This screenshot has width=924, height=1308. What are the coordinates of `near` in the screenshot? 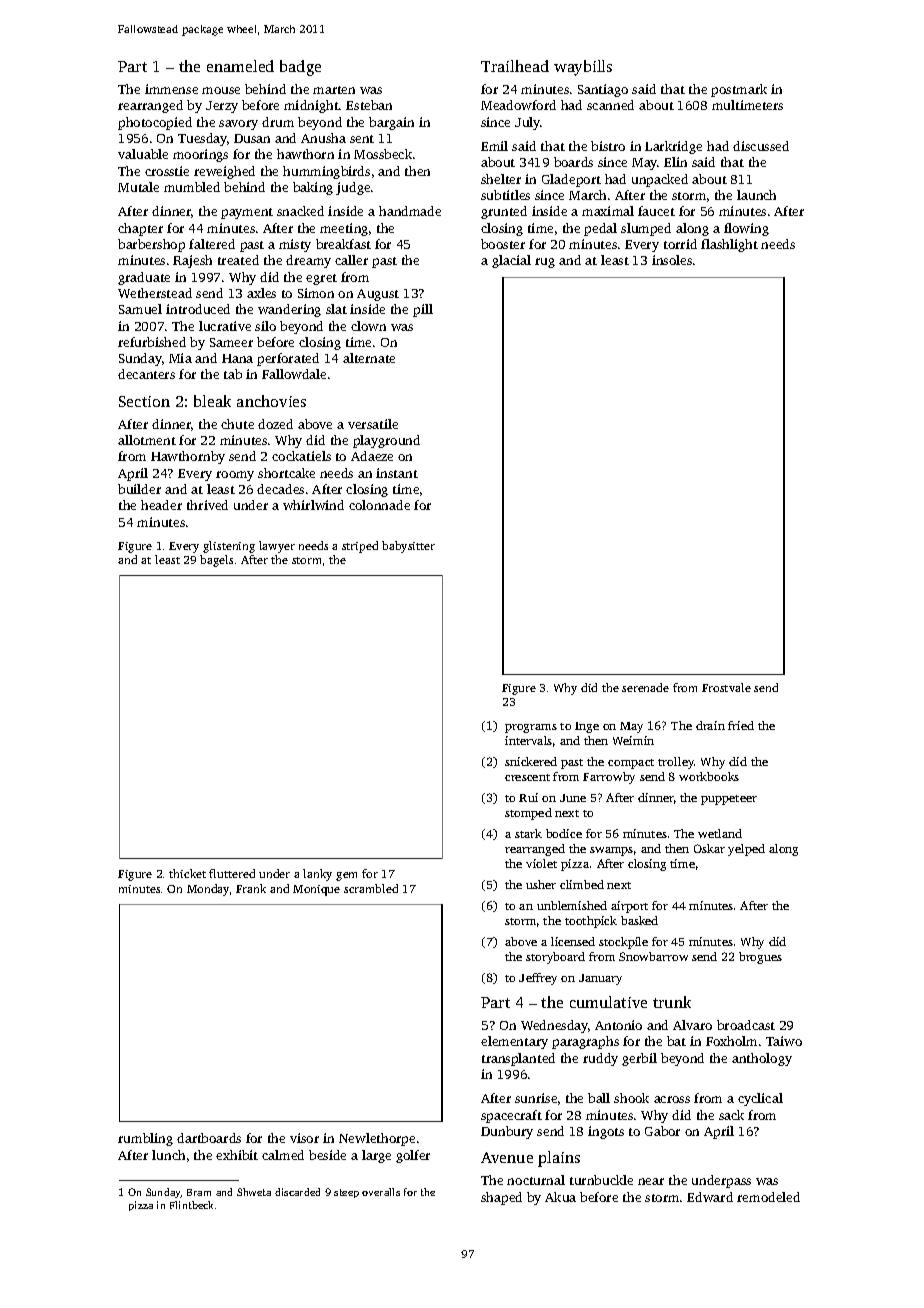 It's located at (651, 1181).
